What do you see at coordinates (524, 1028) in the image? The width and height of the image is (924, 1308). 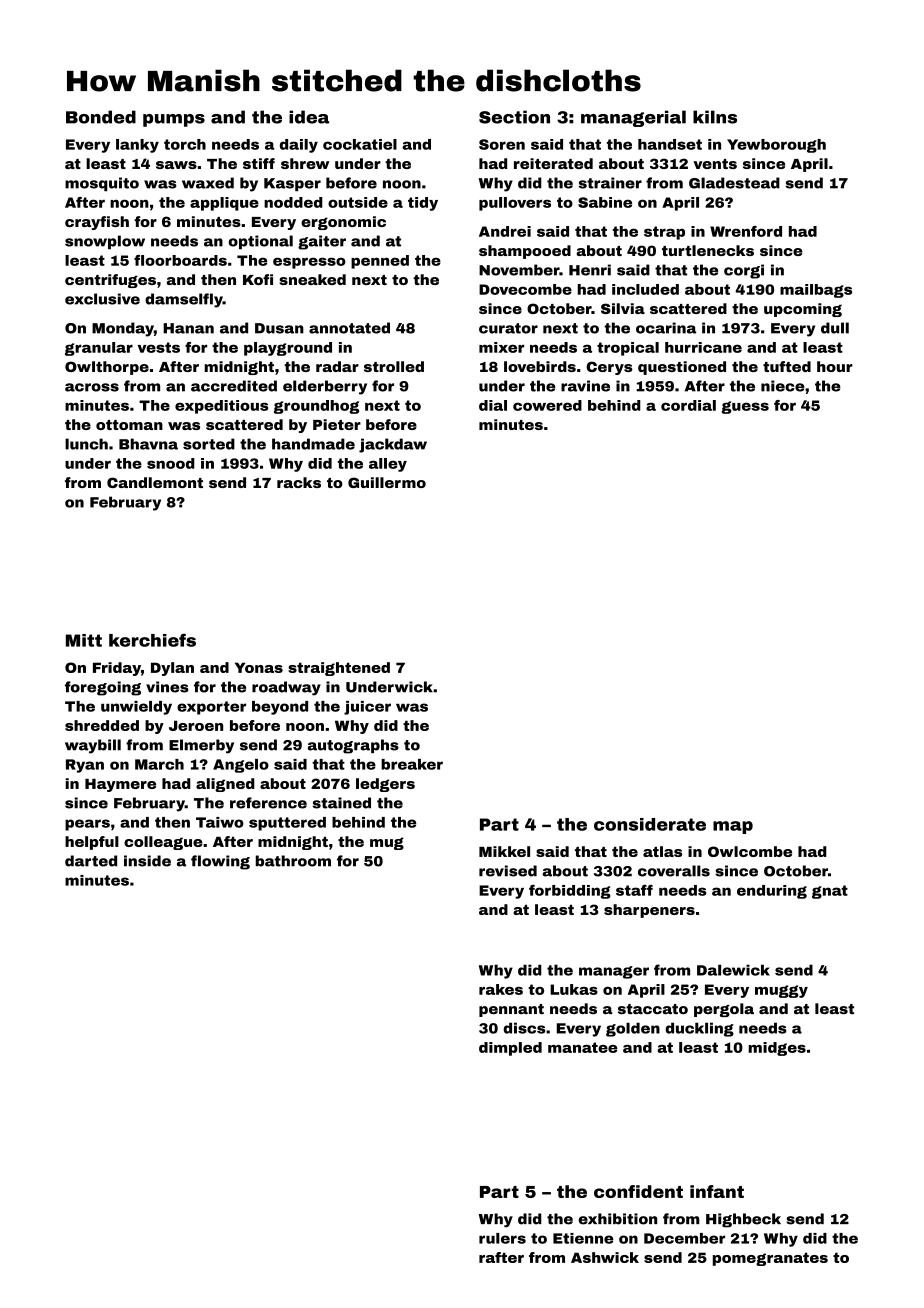 I see `discs` at bounding box center [524, 1028].
